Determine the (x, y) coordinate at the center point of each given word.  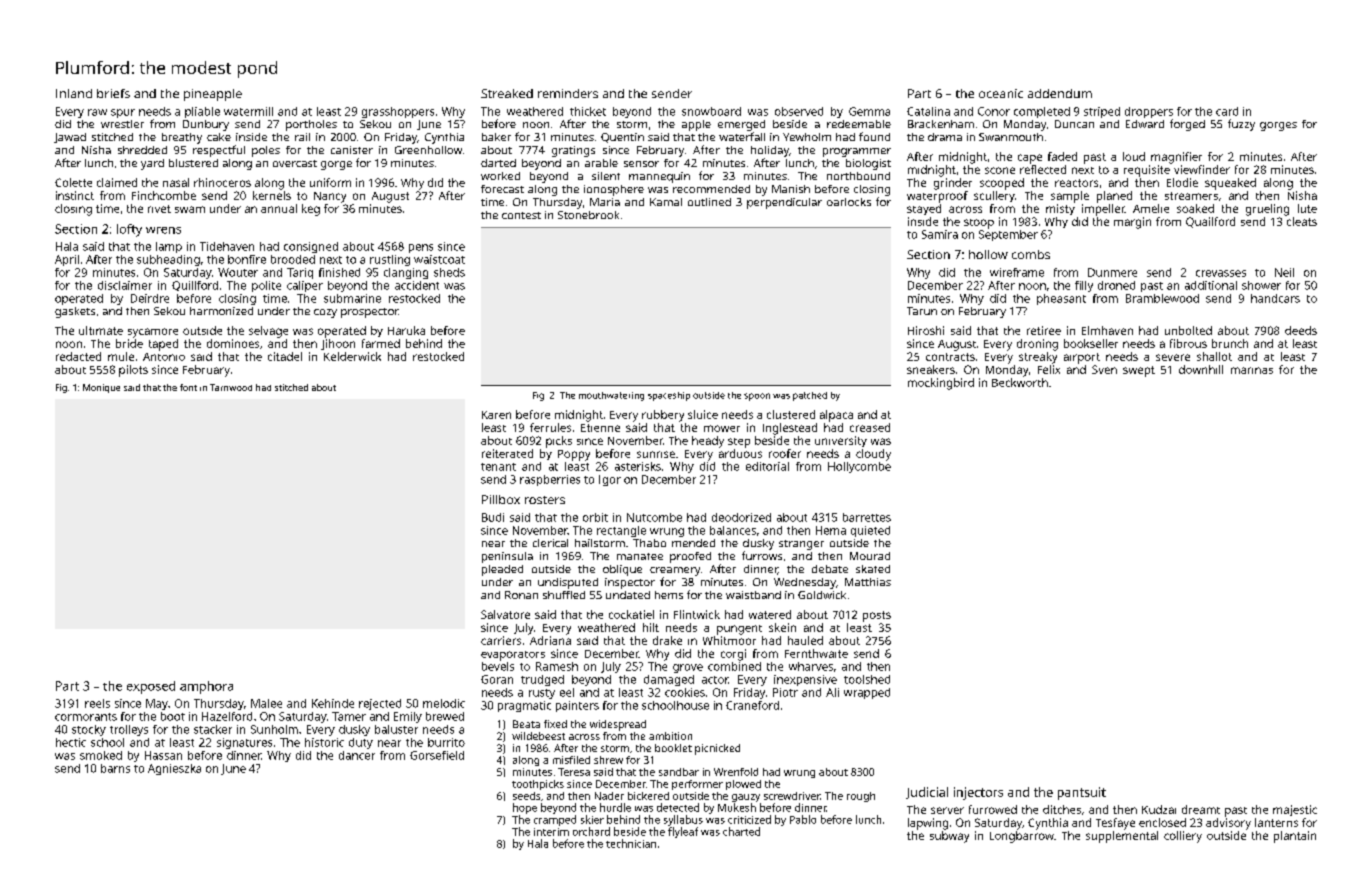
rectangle (621, 531)
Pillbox (501, 499)
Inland (74, 93)
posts (877, 616)
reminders (568, 93)
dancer (357, 755)
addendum (1060, 93)
